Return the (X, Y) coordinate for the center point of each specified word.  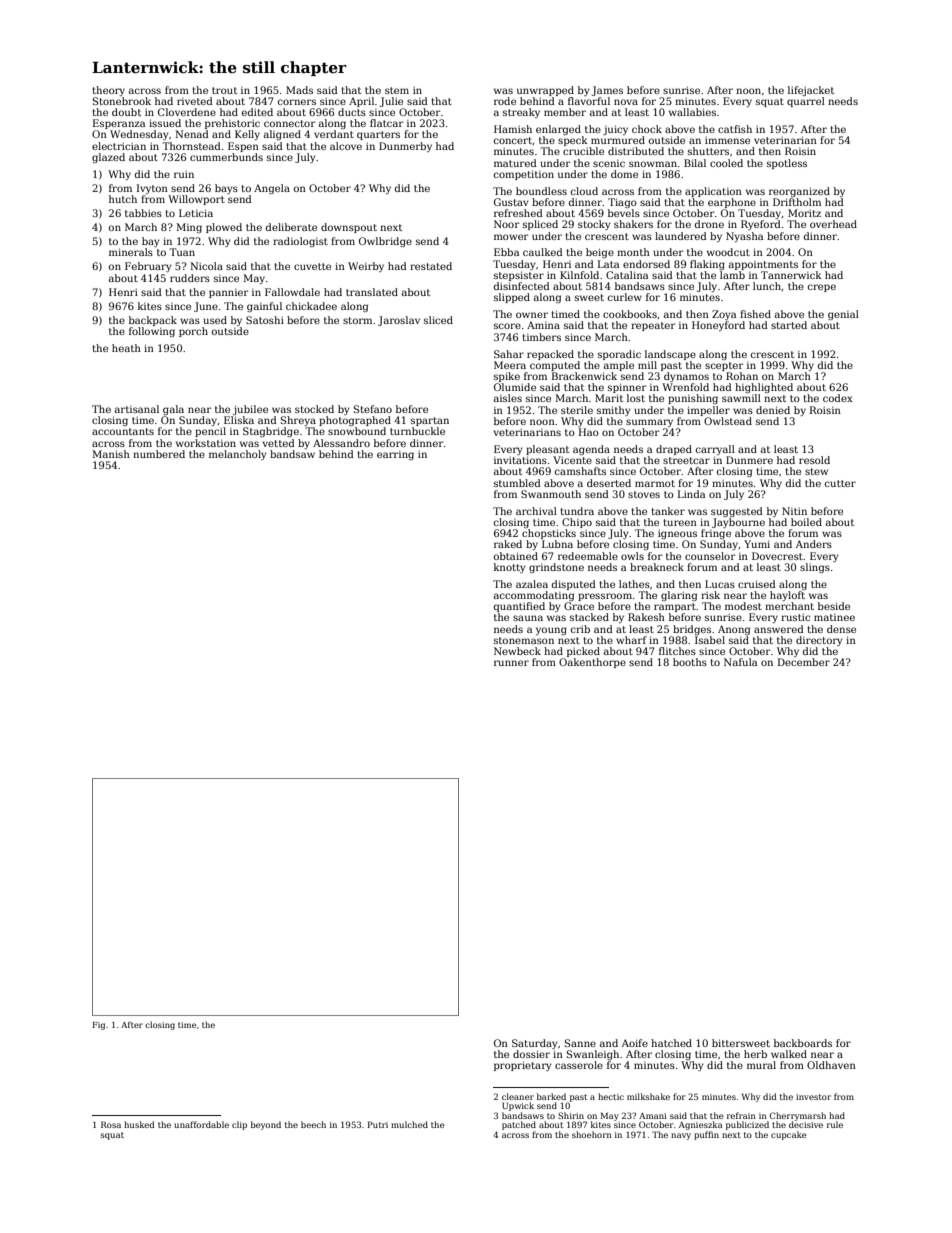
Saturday (535, 1044)
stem (397, 90)
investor (813, 1097)
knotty (510, 568)
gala (173, 410)
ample (619, 366)
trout (224, 90)
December (804, 662)
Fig (98, 1026)
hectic (611, 1096)
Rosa (111, 1124)
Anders (814, 544)
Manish (111, 454)
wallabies (692, 112)
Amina (543, 325)
